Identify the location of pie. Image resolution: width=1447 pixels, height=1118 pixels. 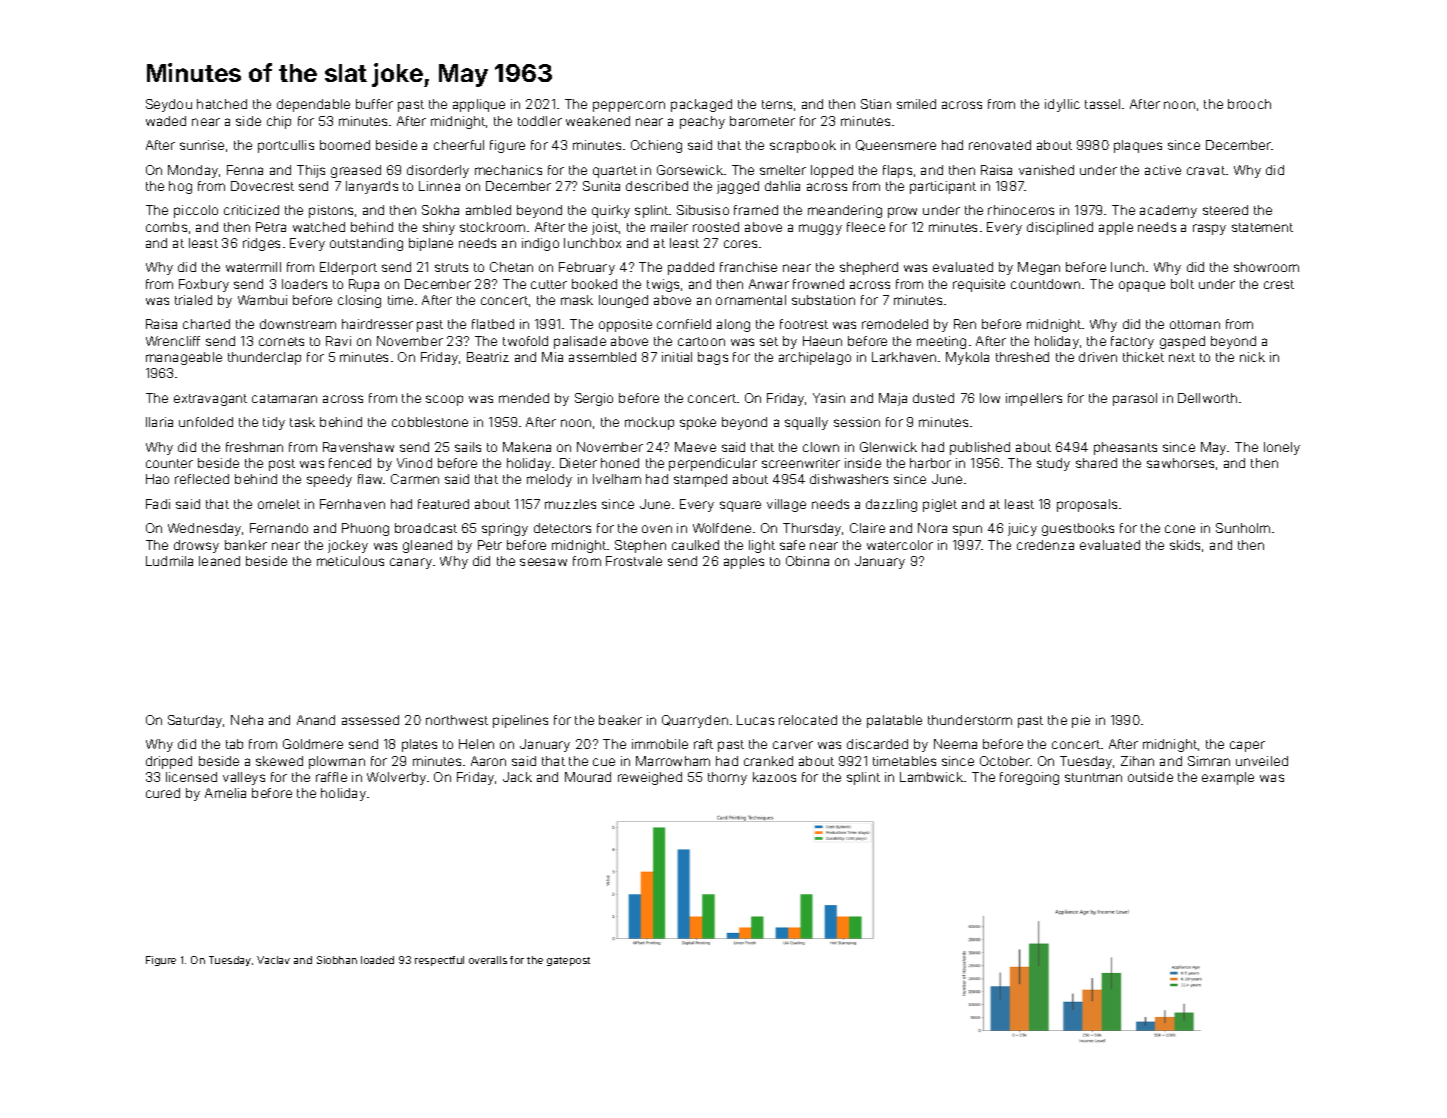
(1081, 721).
